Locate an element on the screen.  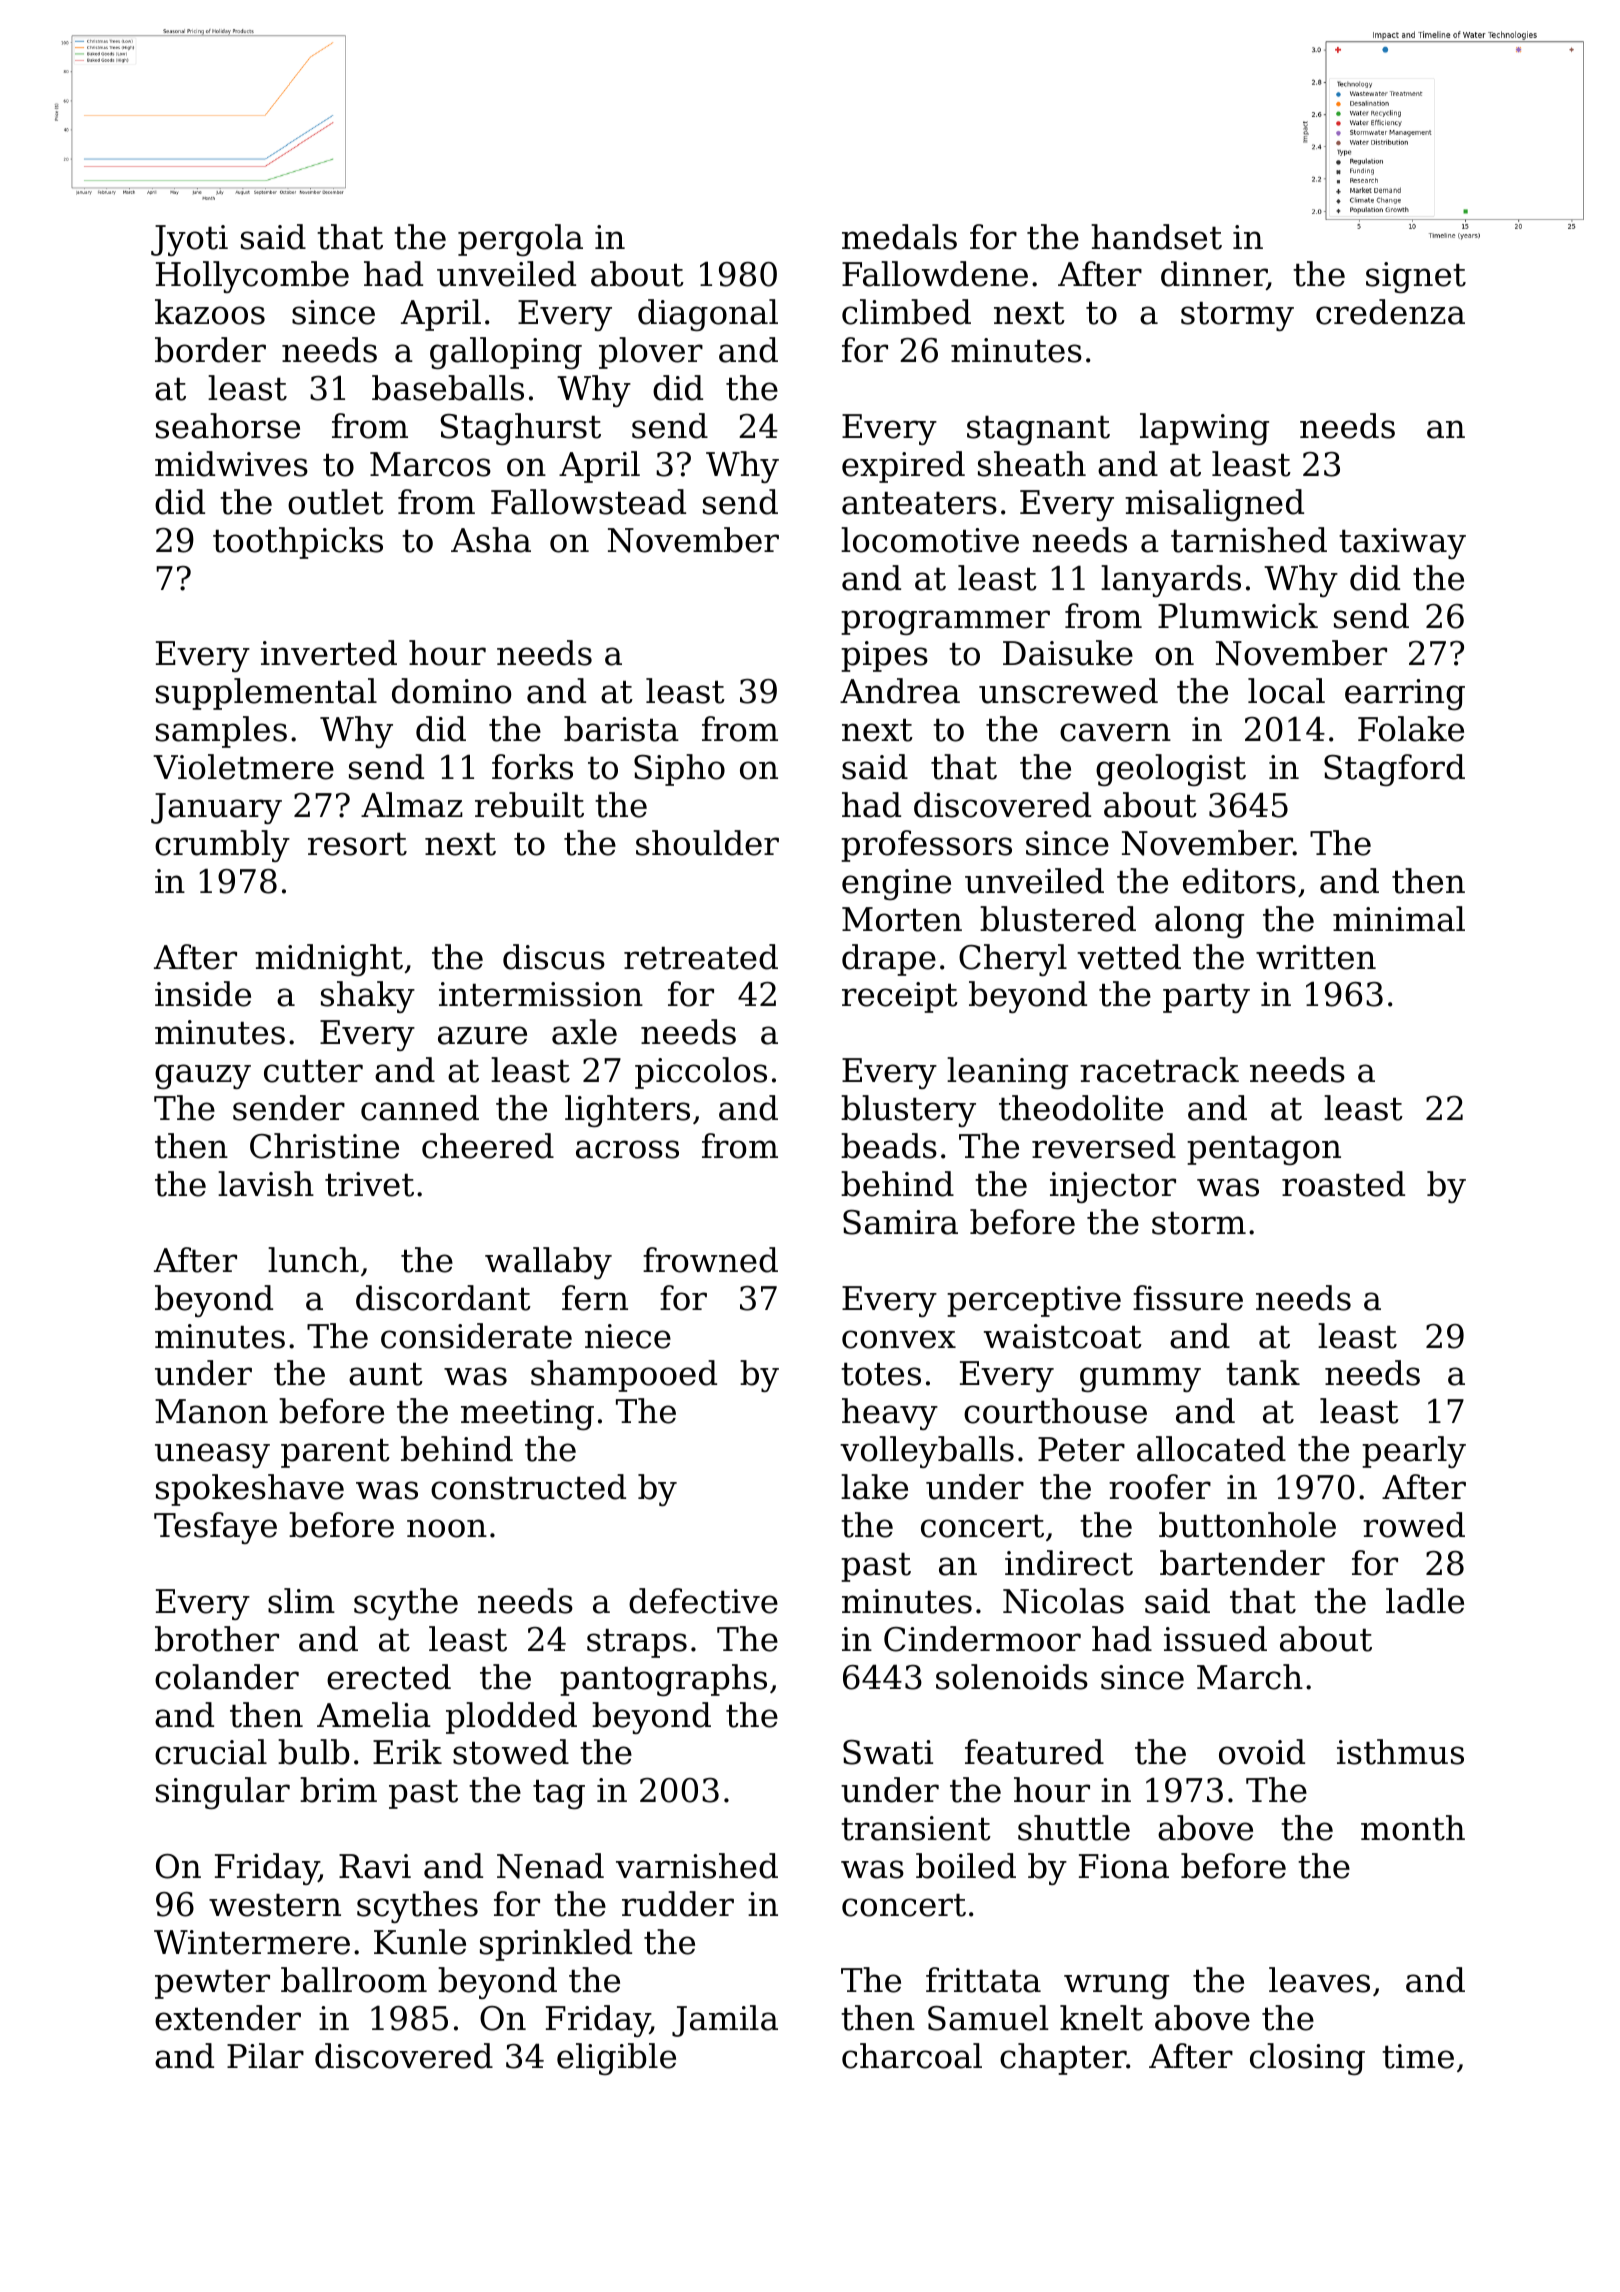
resort is located at coordinates (357, 844).
